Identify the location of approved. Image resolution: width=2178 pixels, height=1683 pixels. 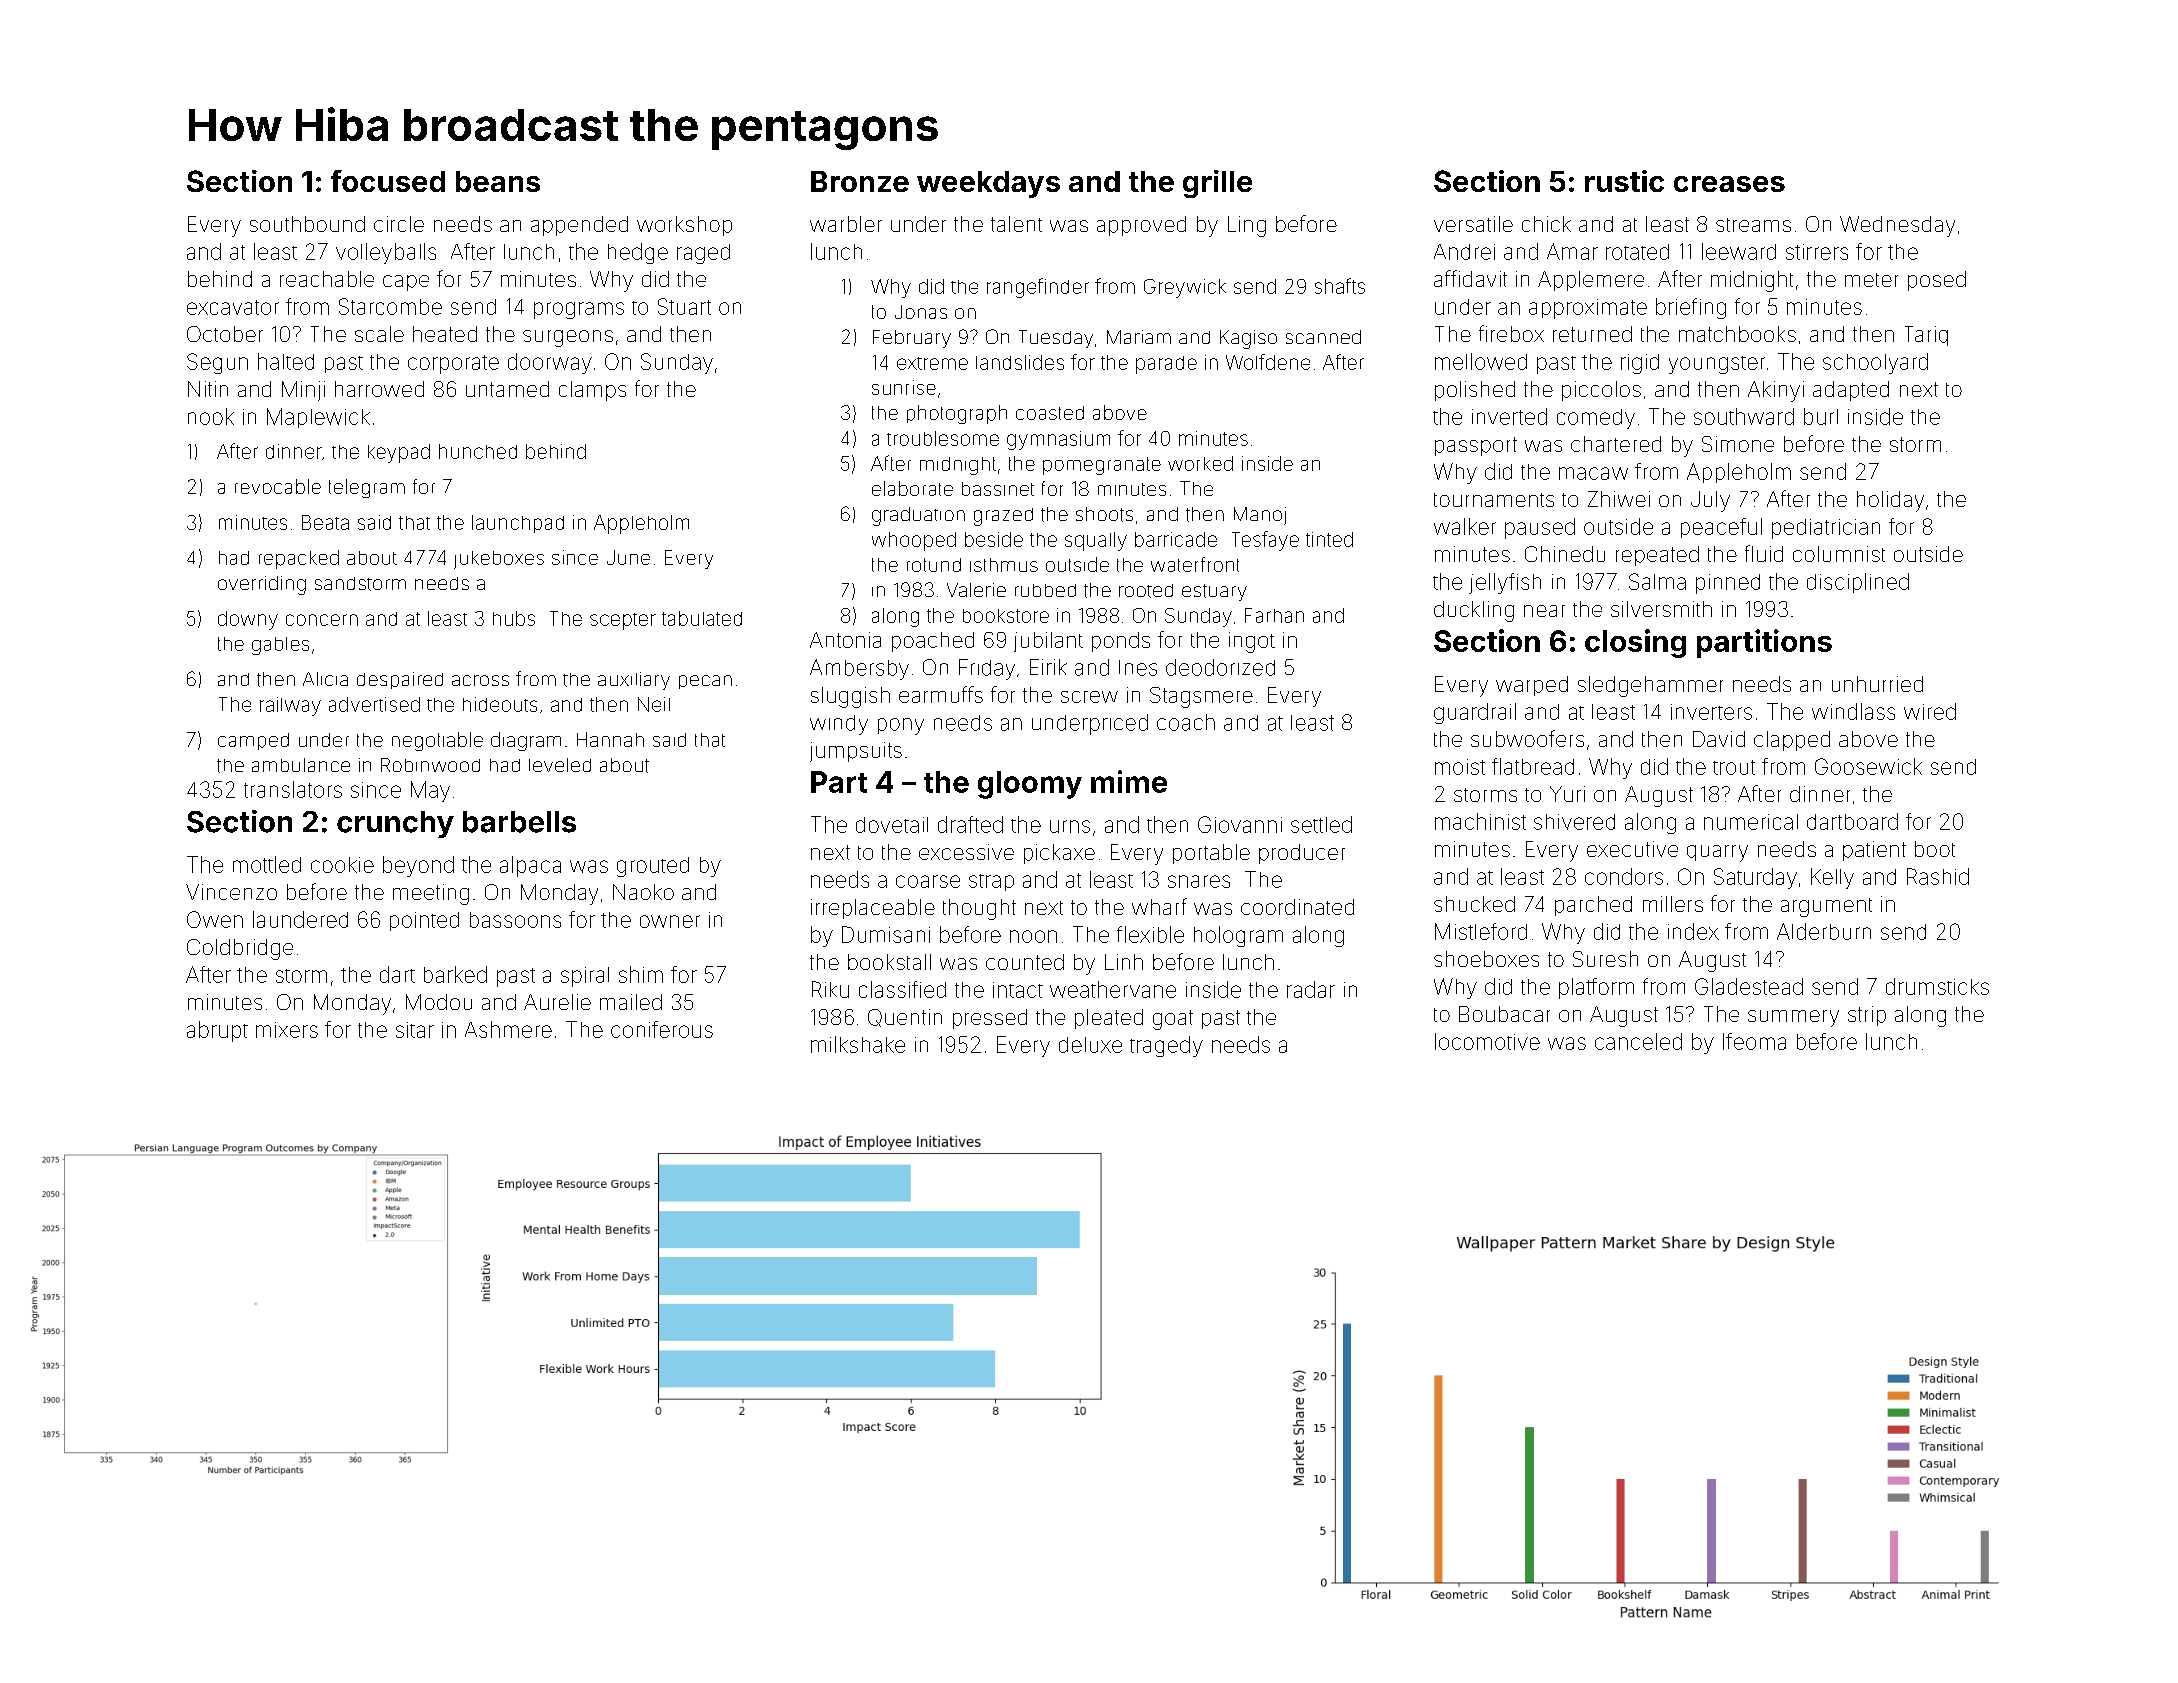
(1141, 226).
